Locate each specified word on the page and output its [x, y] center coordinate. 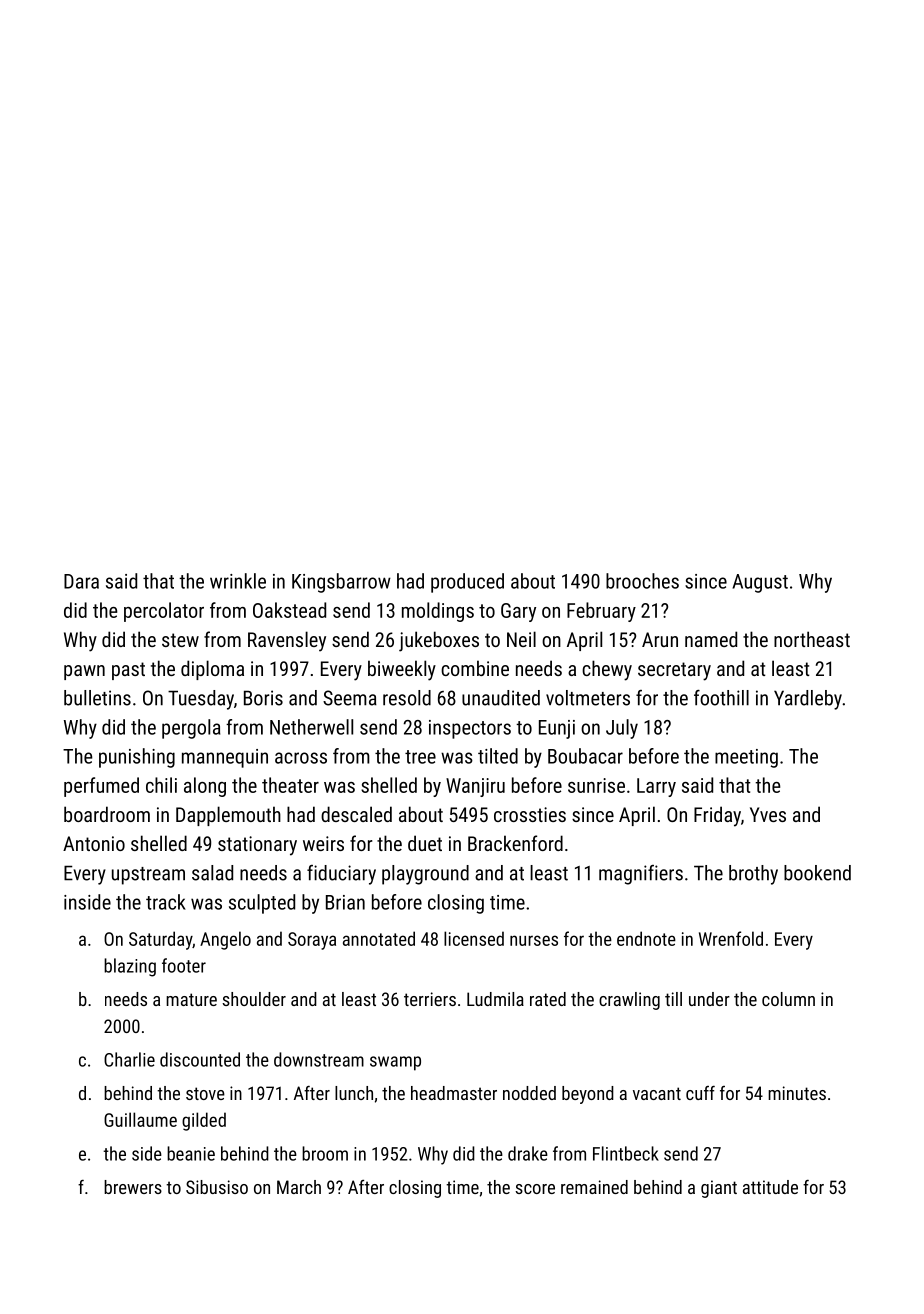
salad [212, 873]
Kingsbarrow [341, 583]
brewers [133, 1187]
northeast [812, 639]
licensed [474, 938]
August [760, 583]
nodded [529, 1093]
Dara [81, 581]
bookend [817, 873]
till [673, 999]
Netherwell [311, 727]
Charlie [129, 1059]
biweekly [402, 670]
